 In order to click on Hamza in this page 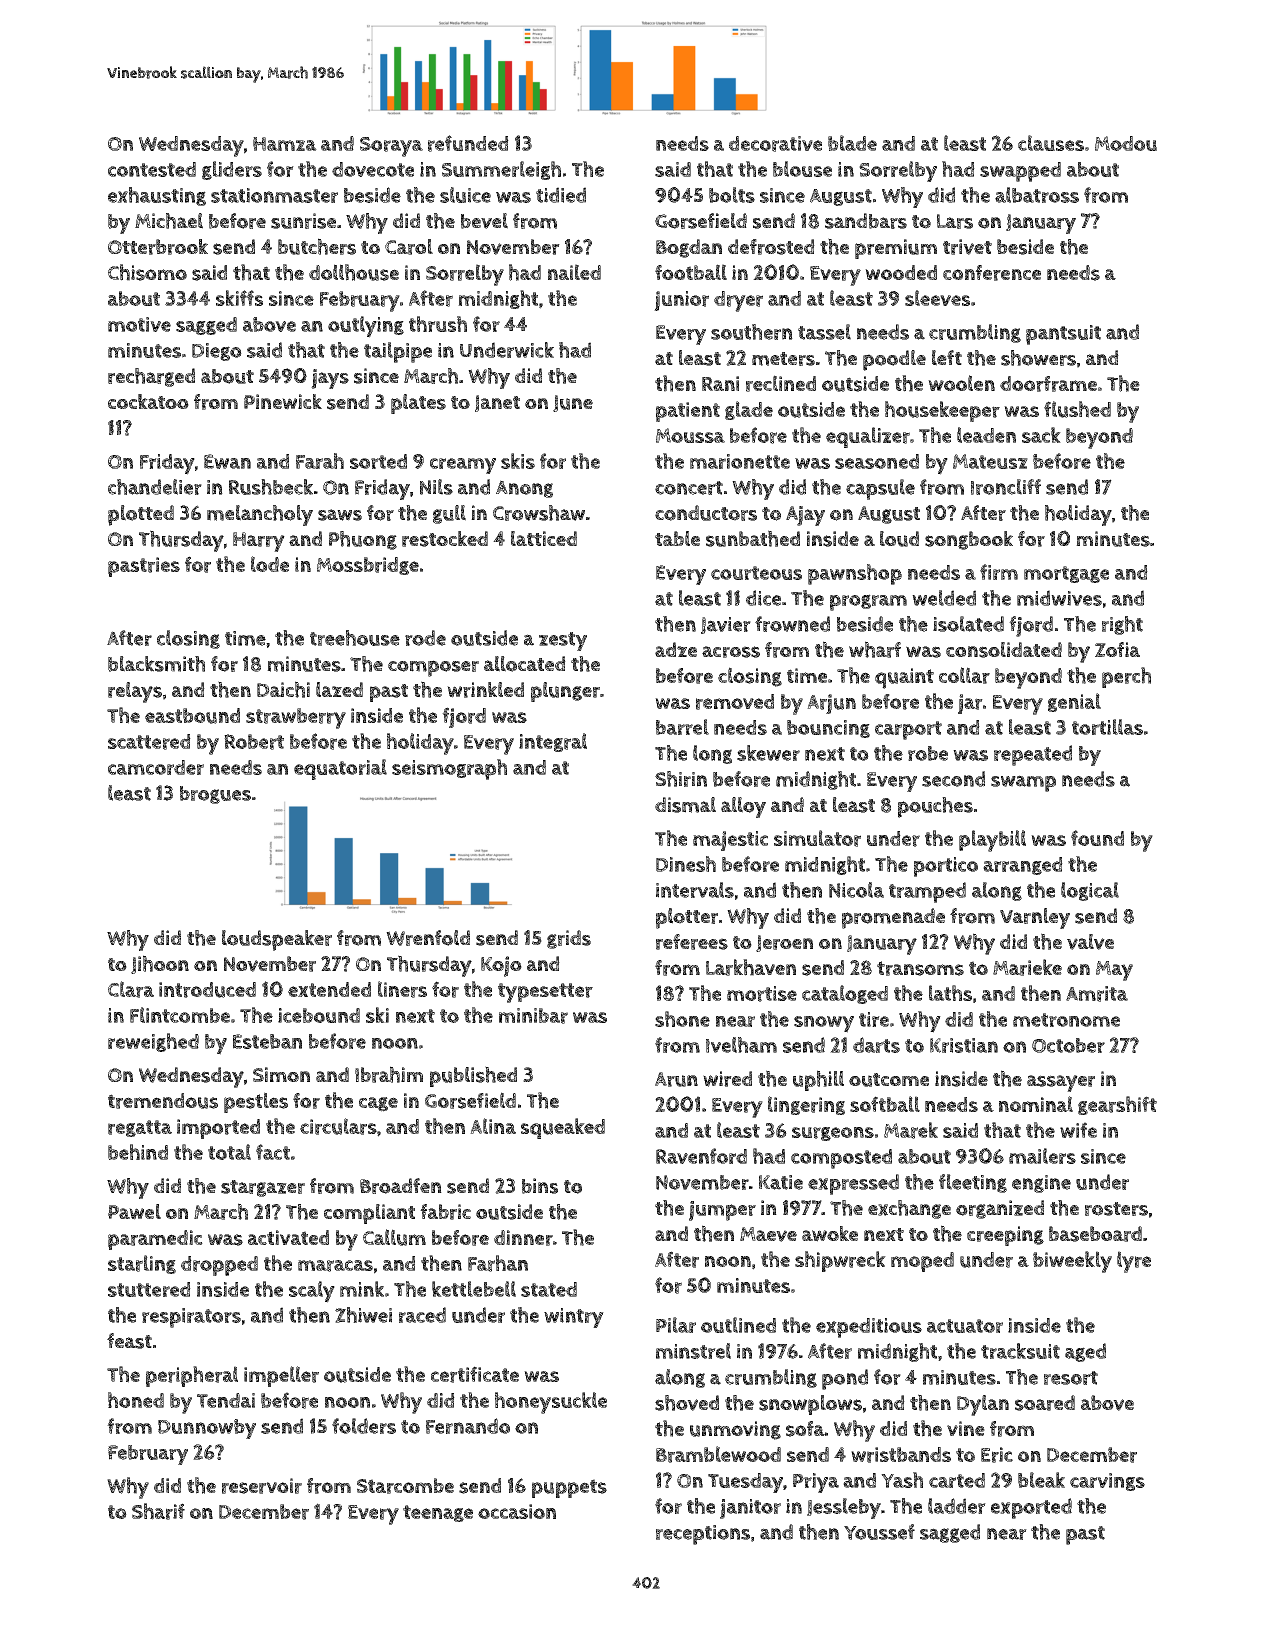, I will do `click(285, 144)`.
